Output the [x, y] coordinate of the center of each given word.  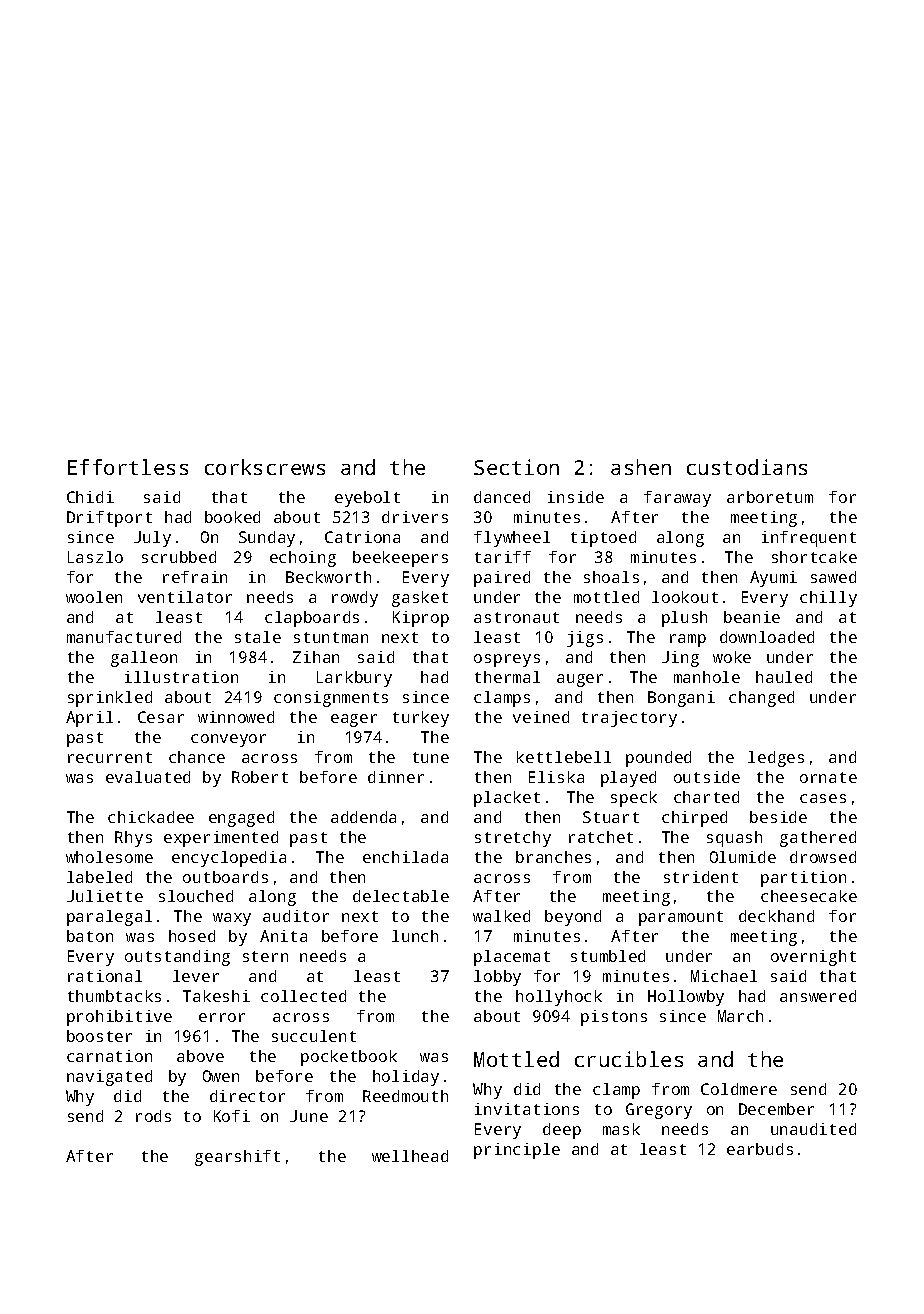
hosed [192, 936]
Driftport [109, 519]
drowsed [823, 857]
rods [153, 1116]
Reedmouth [405, 1096]
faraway [677, 499]
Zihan [316, 657]
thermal [507, 677]
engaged [241, 819]
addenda [363, 817]
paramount [681, 918]
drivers [415, 517]
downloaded [767, 637]
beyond [573, 918]
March [740, 1016]
